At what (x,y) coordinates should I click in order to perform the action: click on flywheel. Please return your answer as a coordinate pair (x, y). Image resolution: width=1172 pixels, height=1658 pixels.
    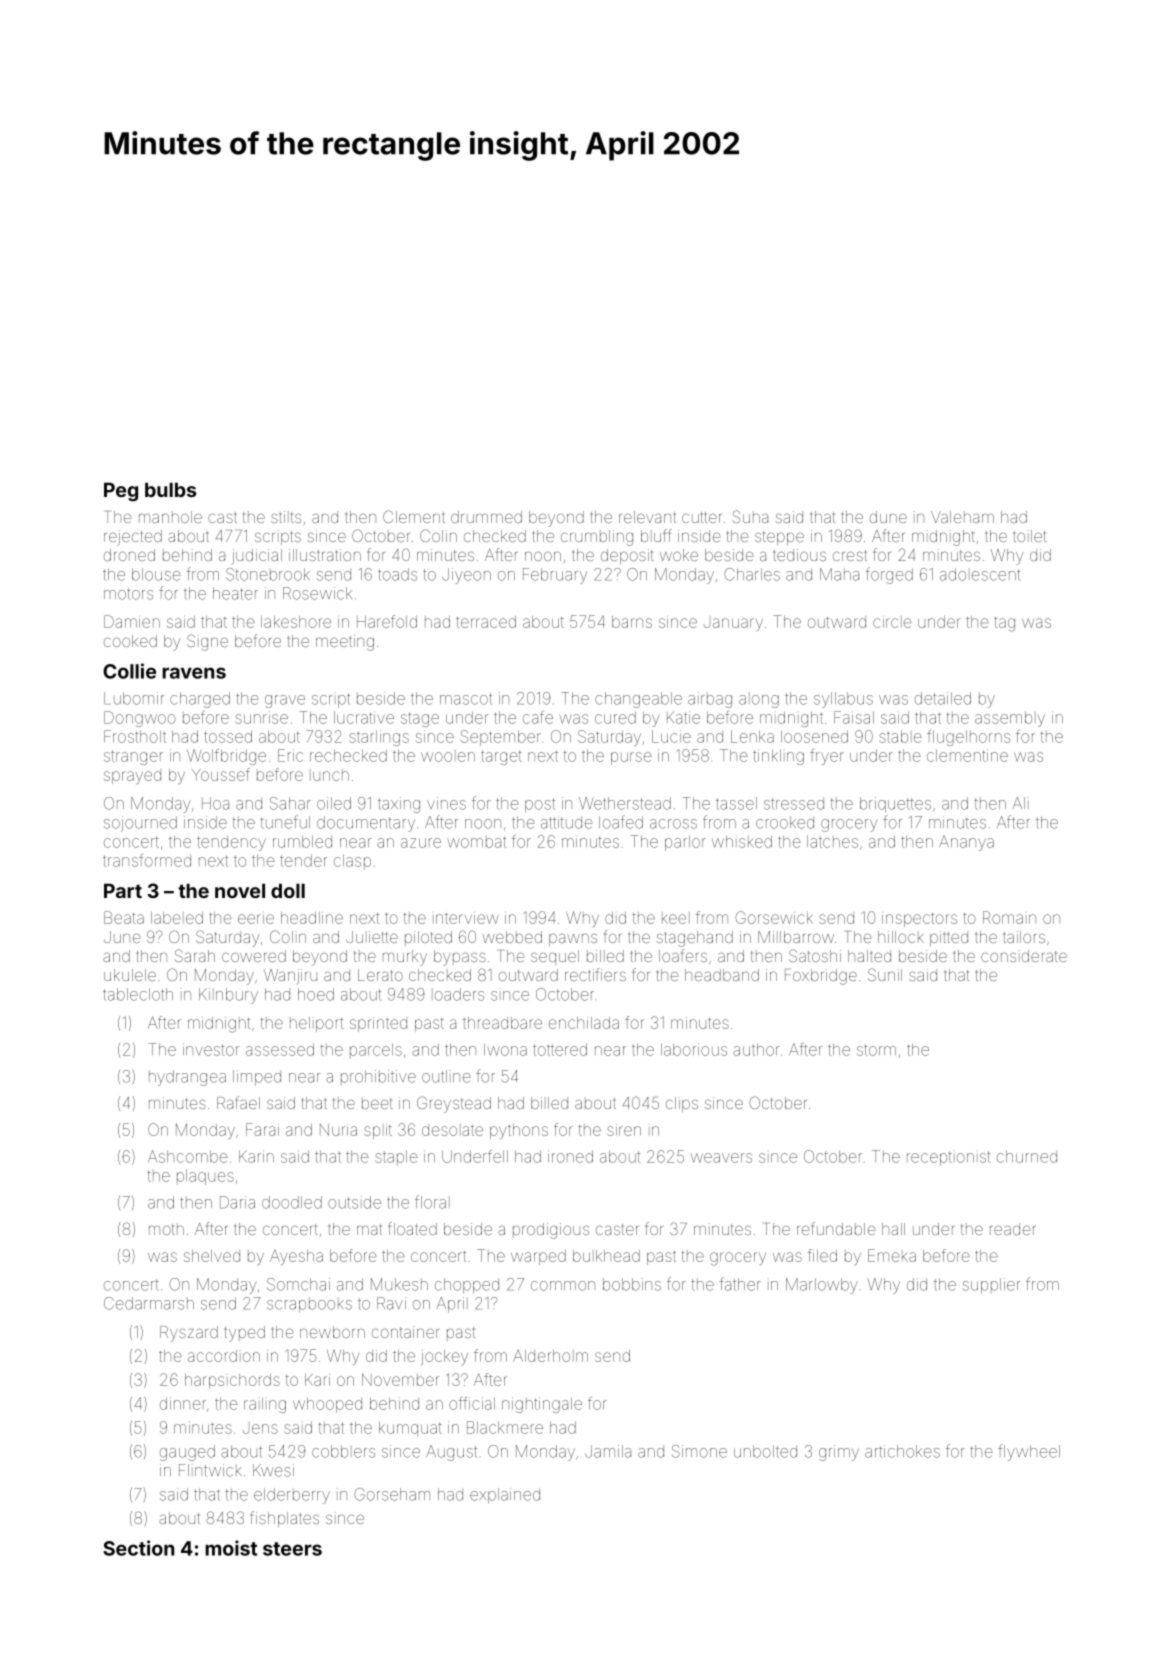
    Looking at the image, I should click on (1029, 1452).
